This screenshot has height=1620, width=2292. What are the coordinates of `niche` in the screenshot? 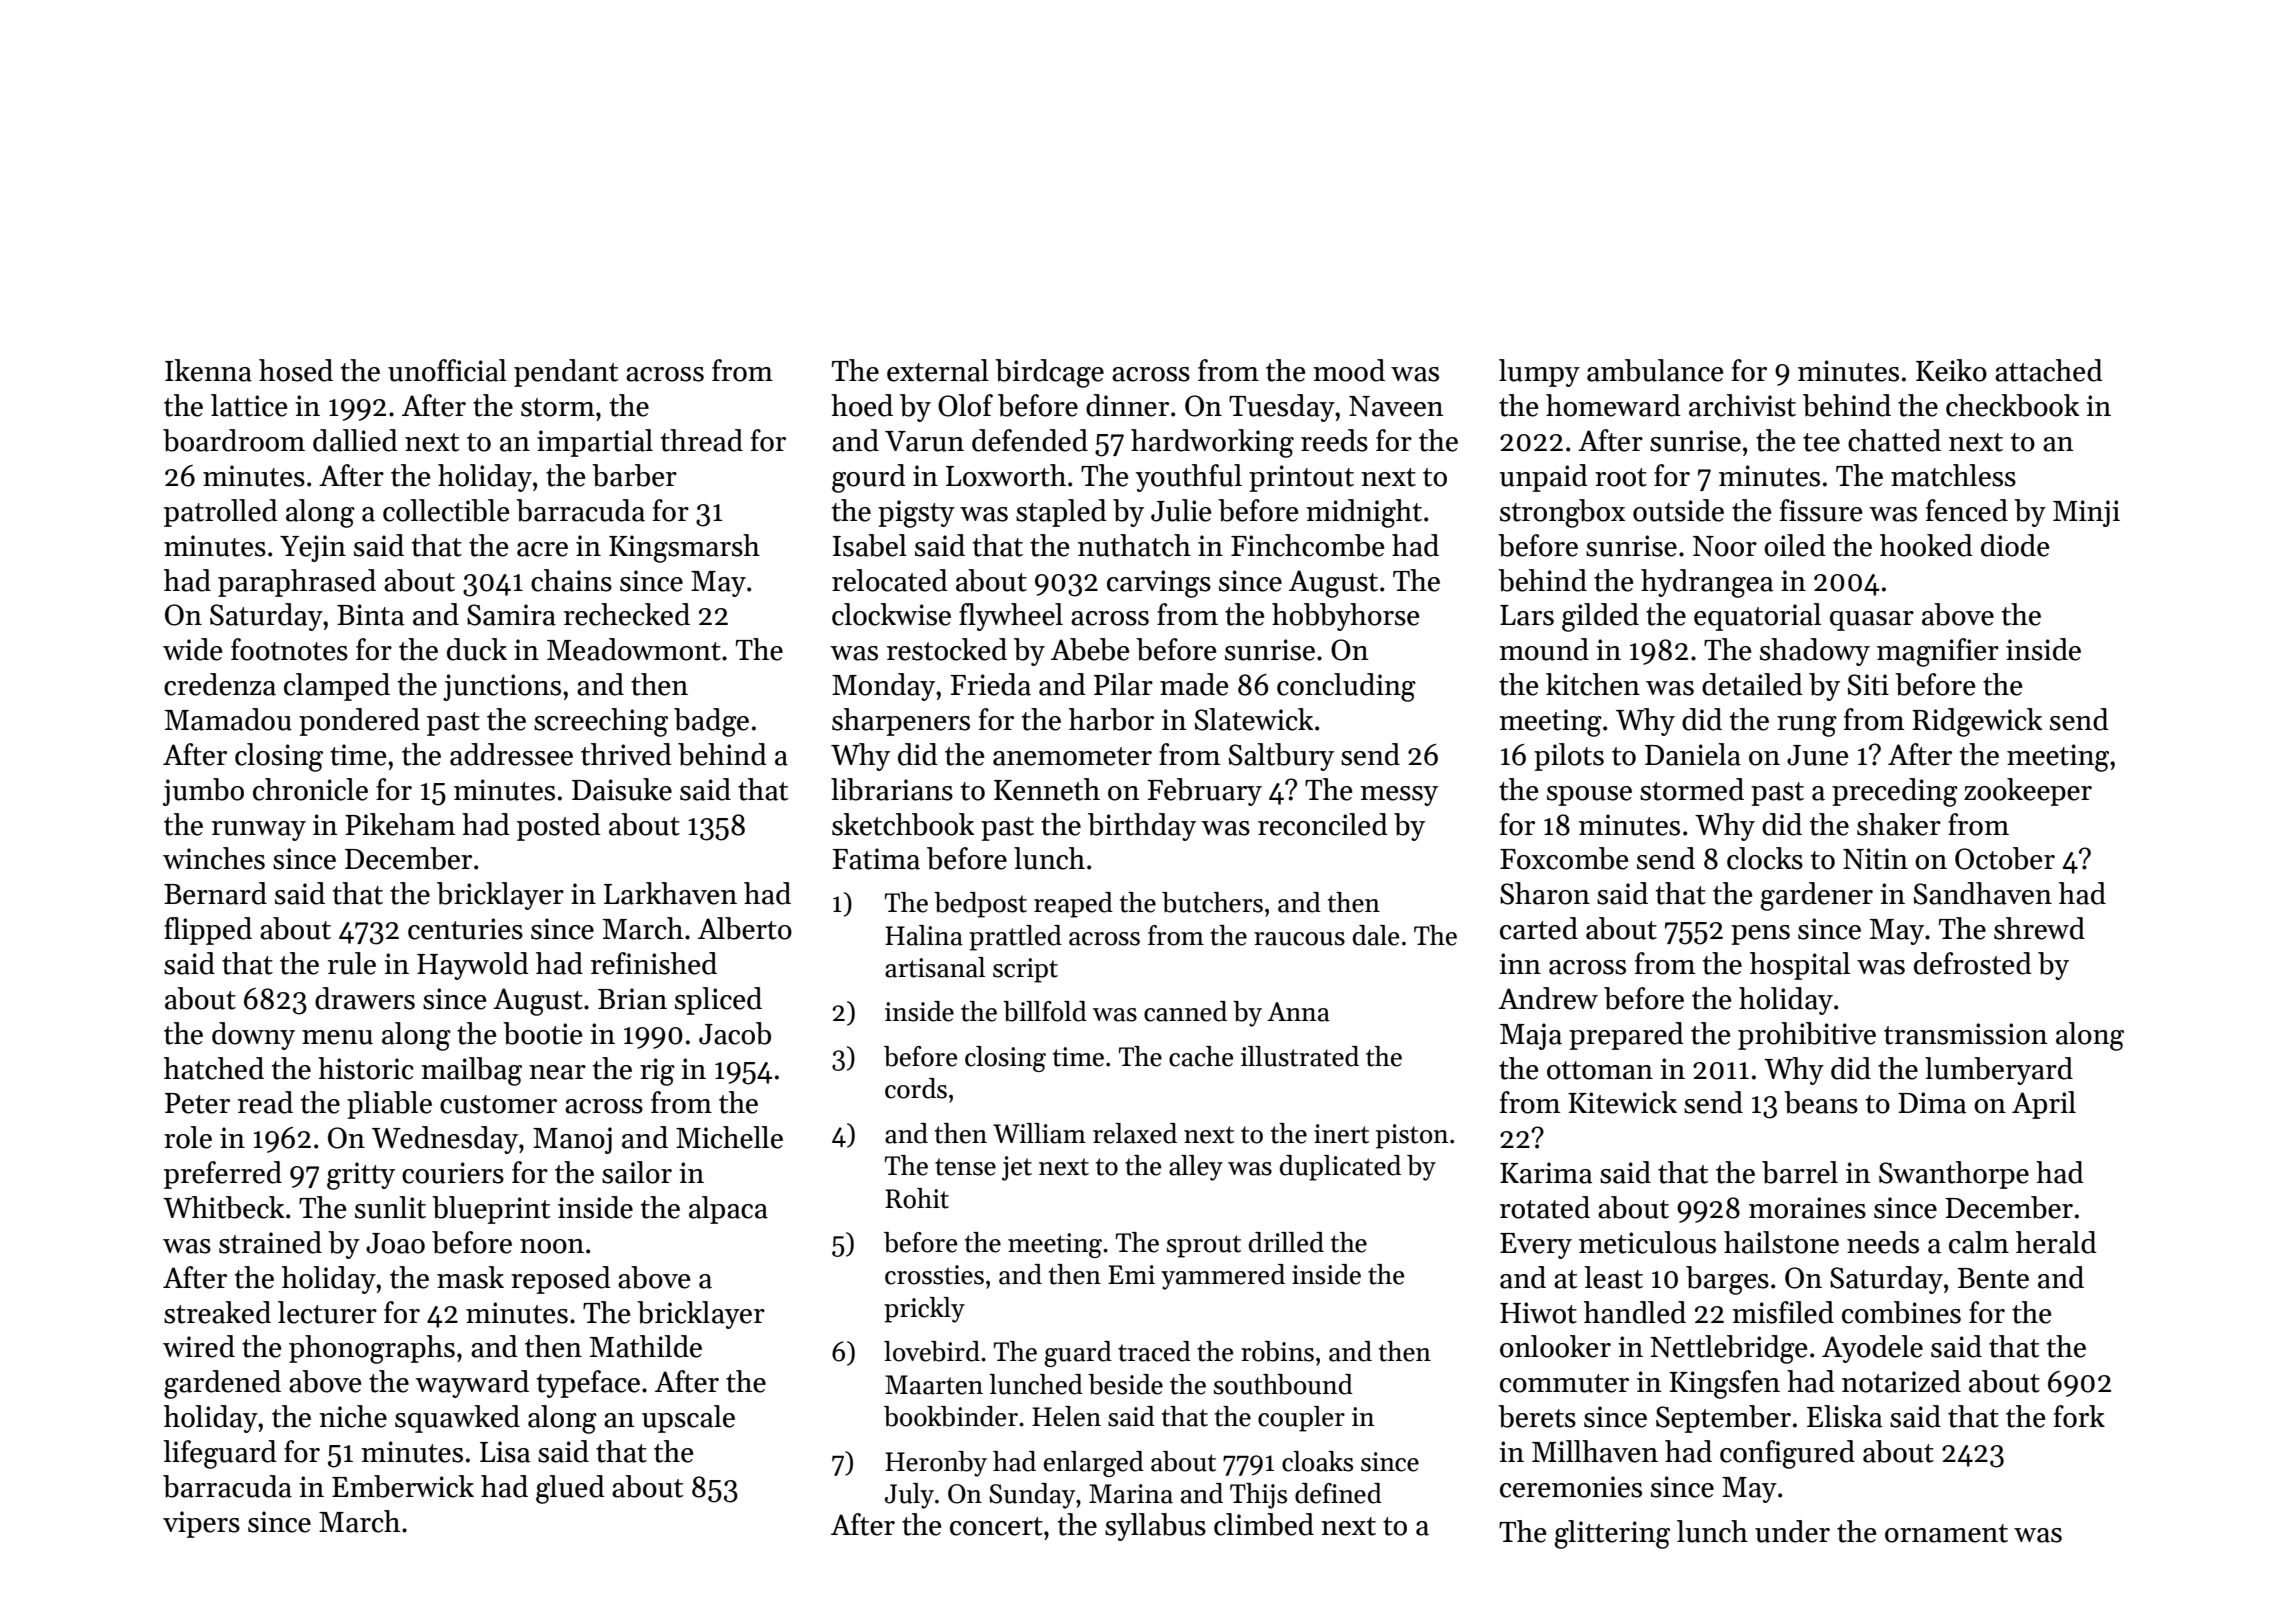 It's located at (353, 1416).
